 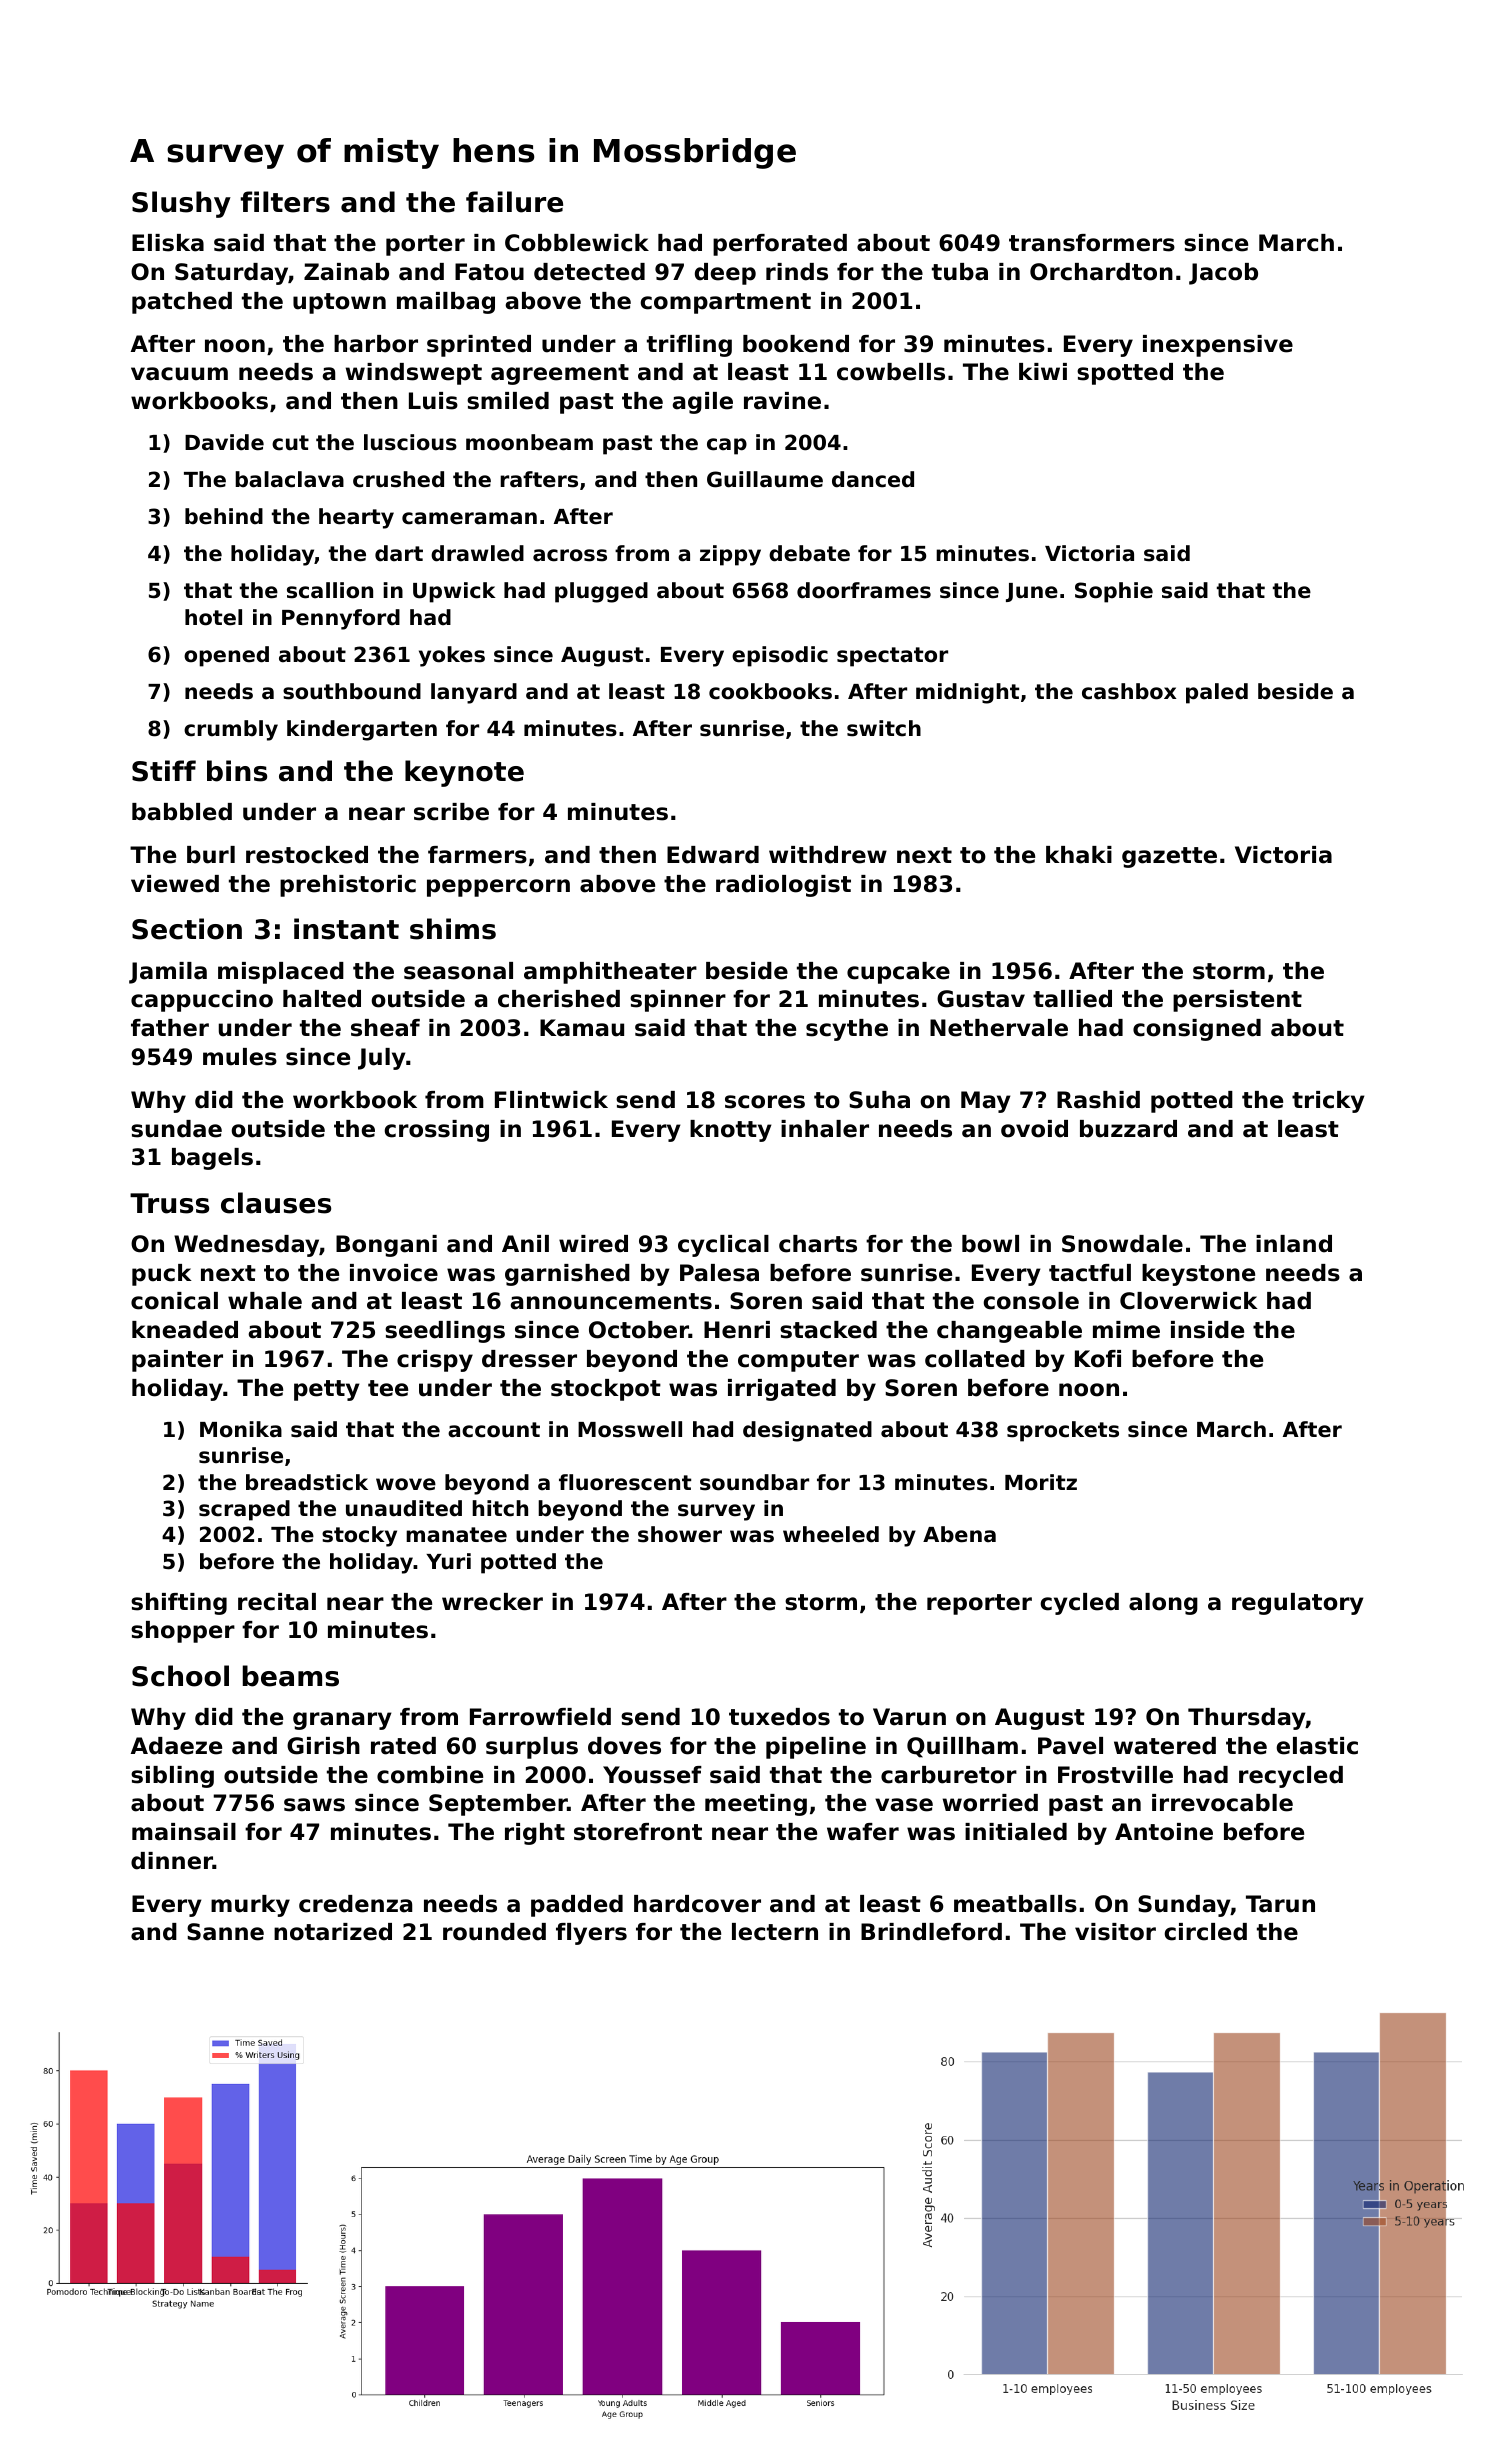 I want to click on Frostville, so click(x=1115, y=1775).
